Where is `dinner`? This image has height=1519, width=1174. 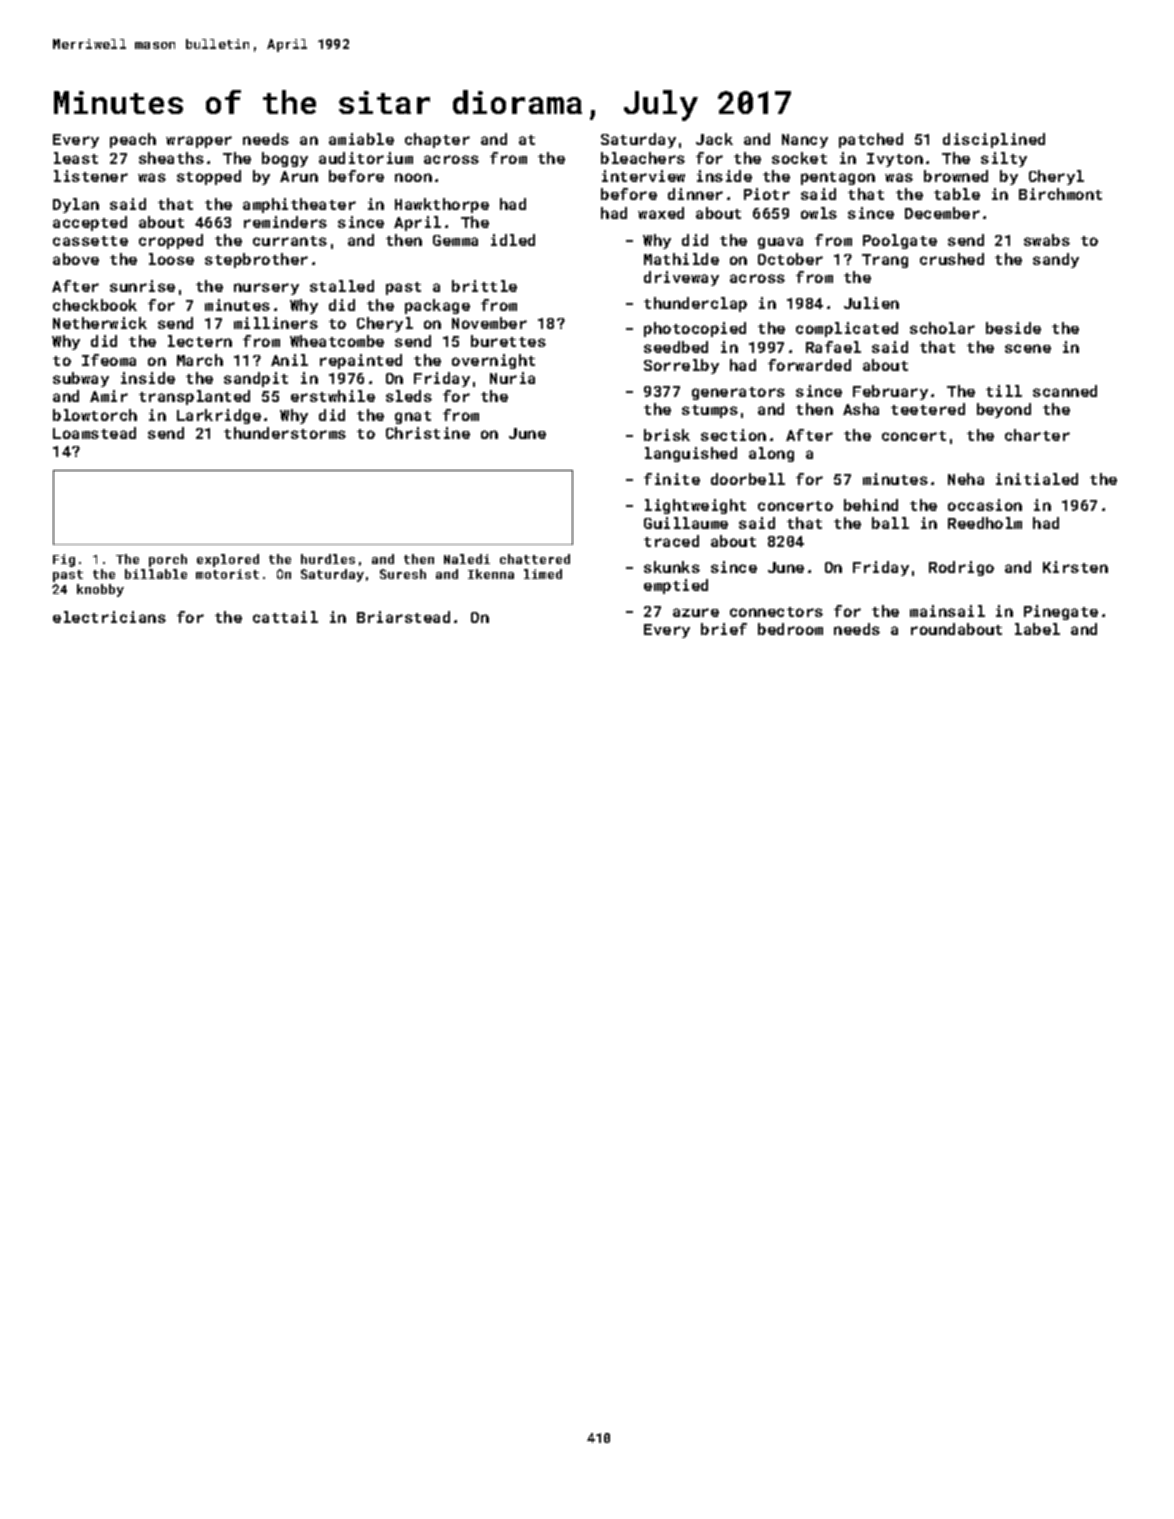 dinner is located at coordinates (695, 194).
